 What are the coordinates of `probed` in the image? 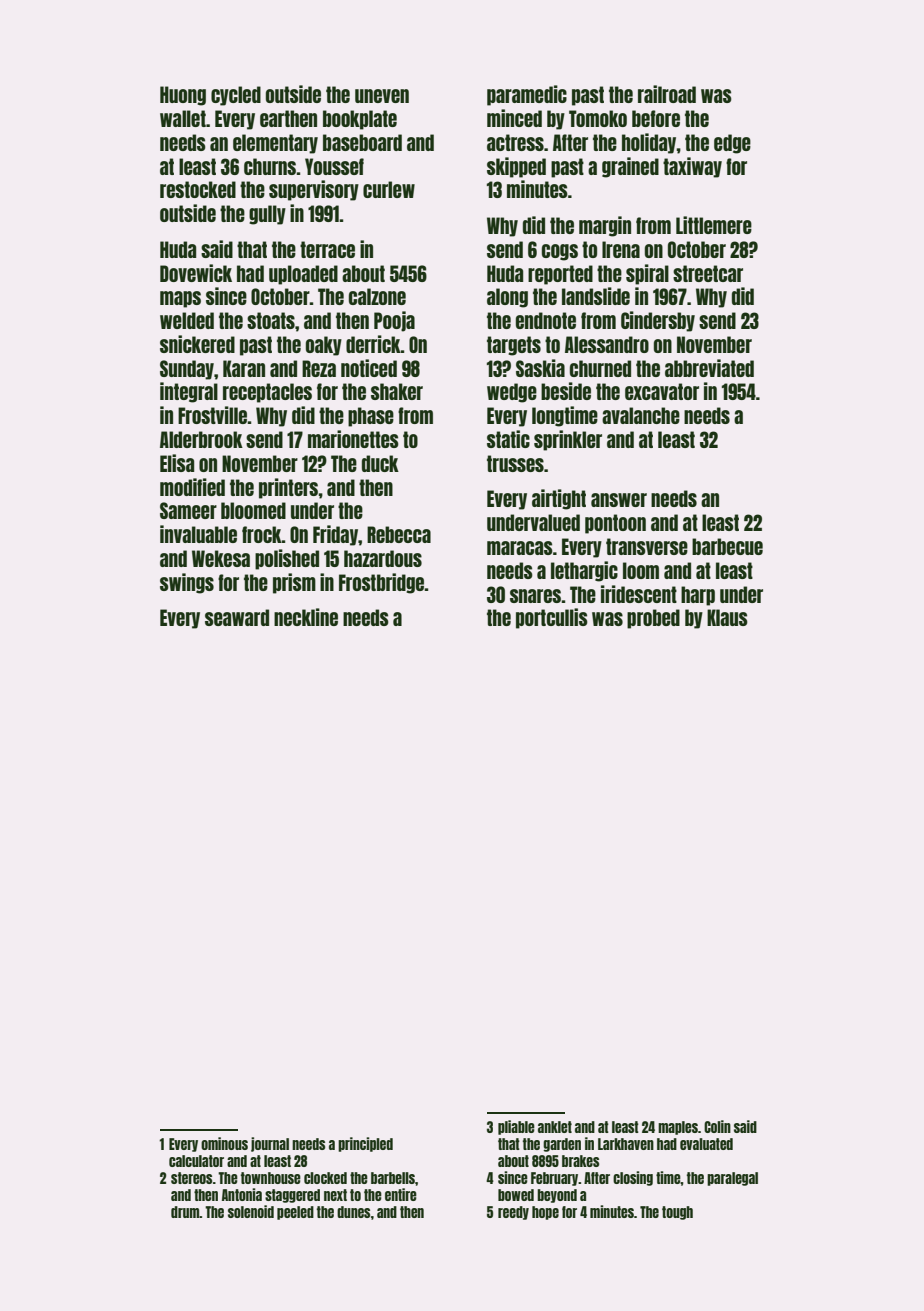 It's located at (653, 619).
